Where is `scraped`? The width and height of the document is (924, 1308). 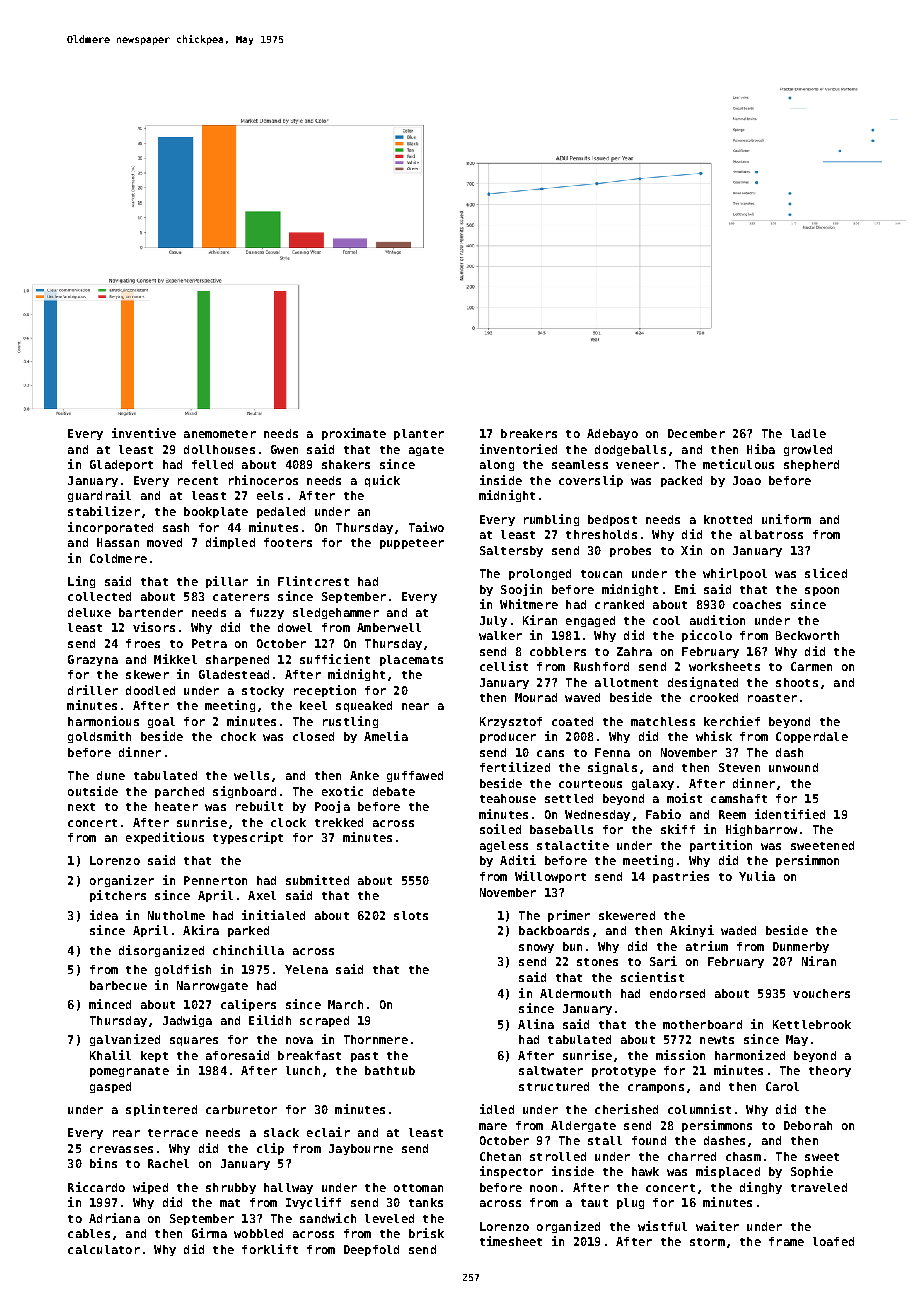 scraped is located at coordinates (324, 1021).
